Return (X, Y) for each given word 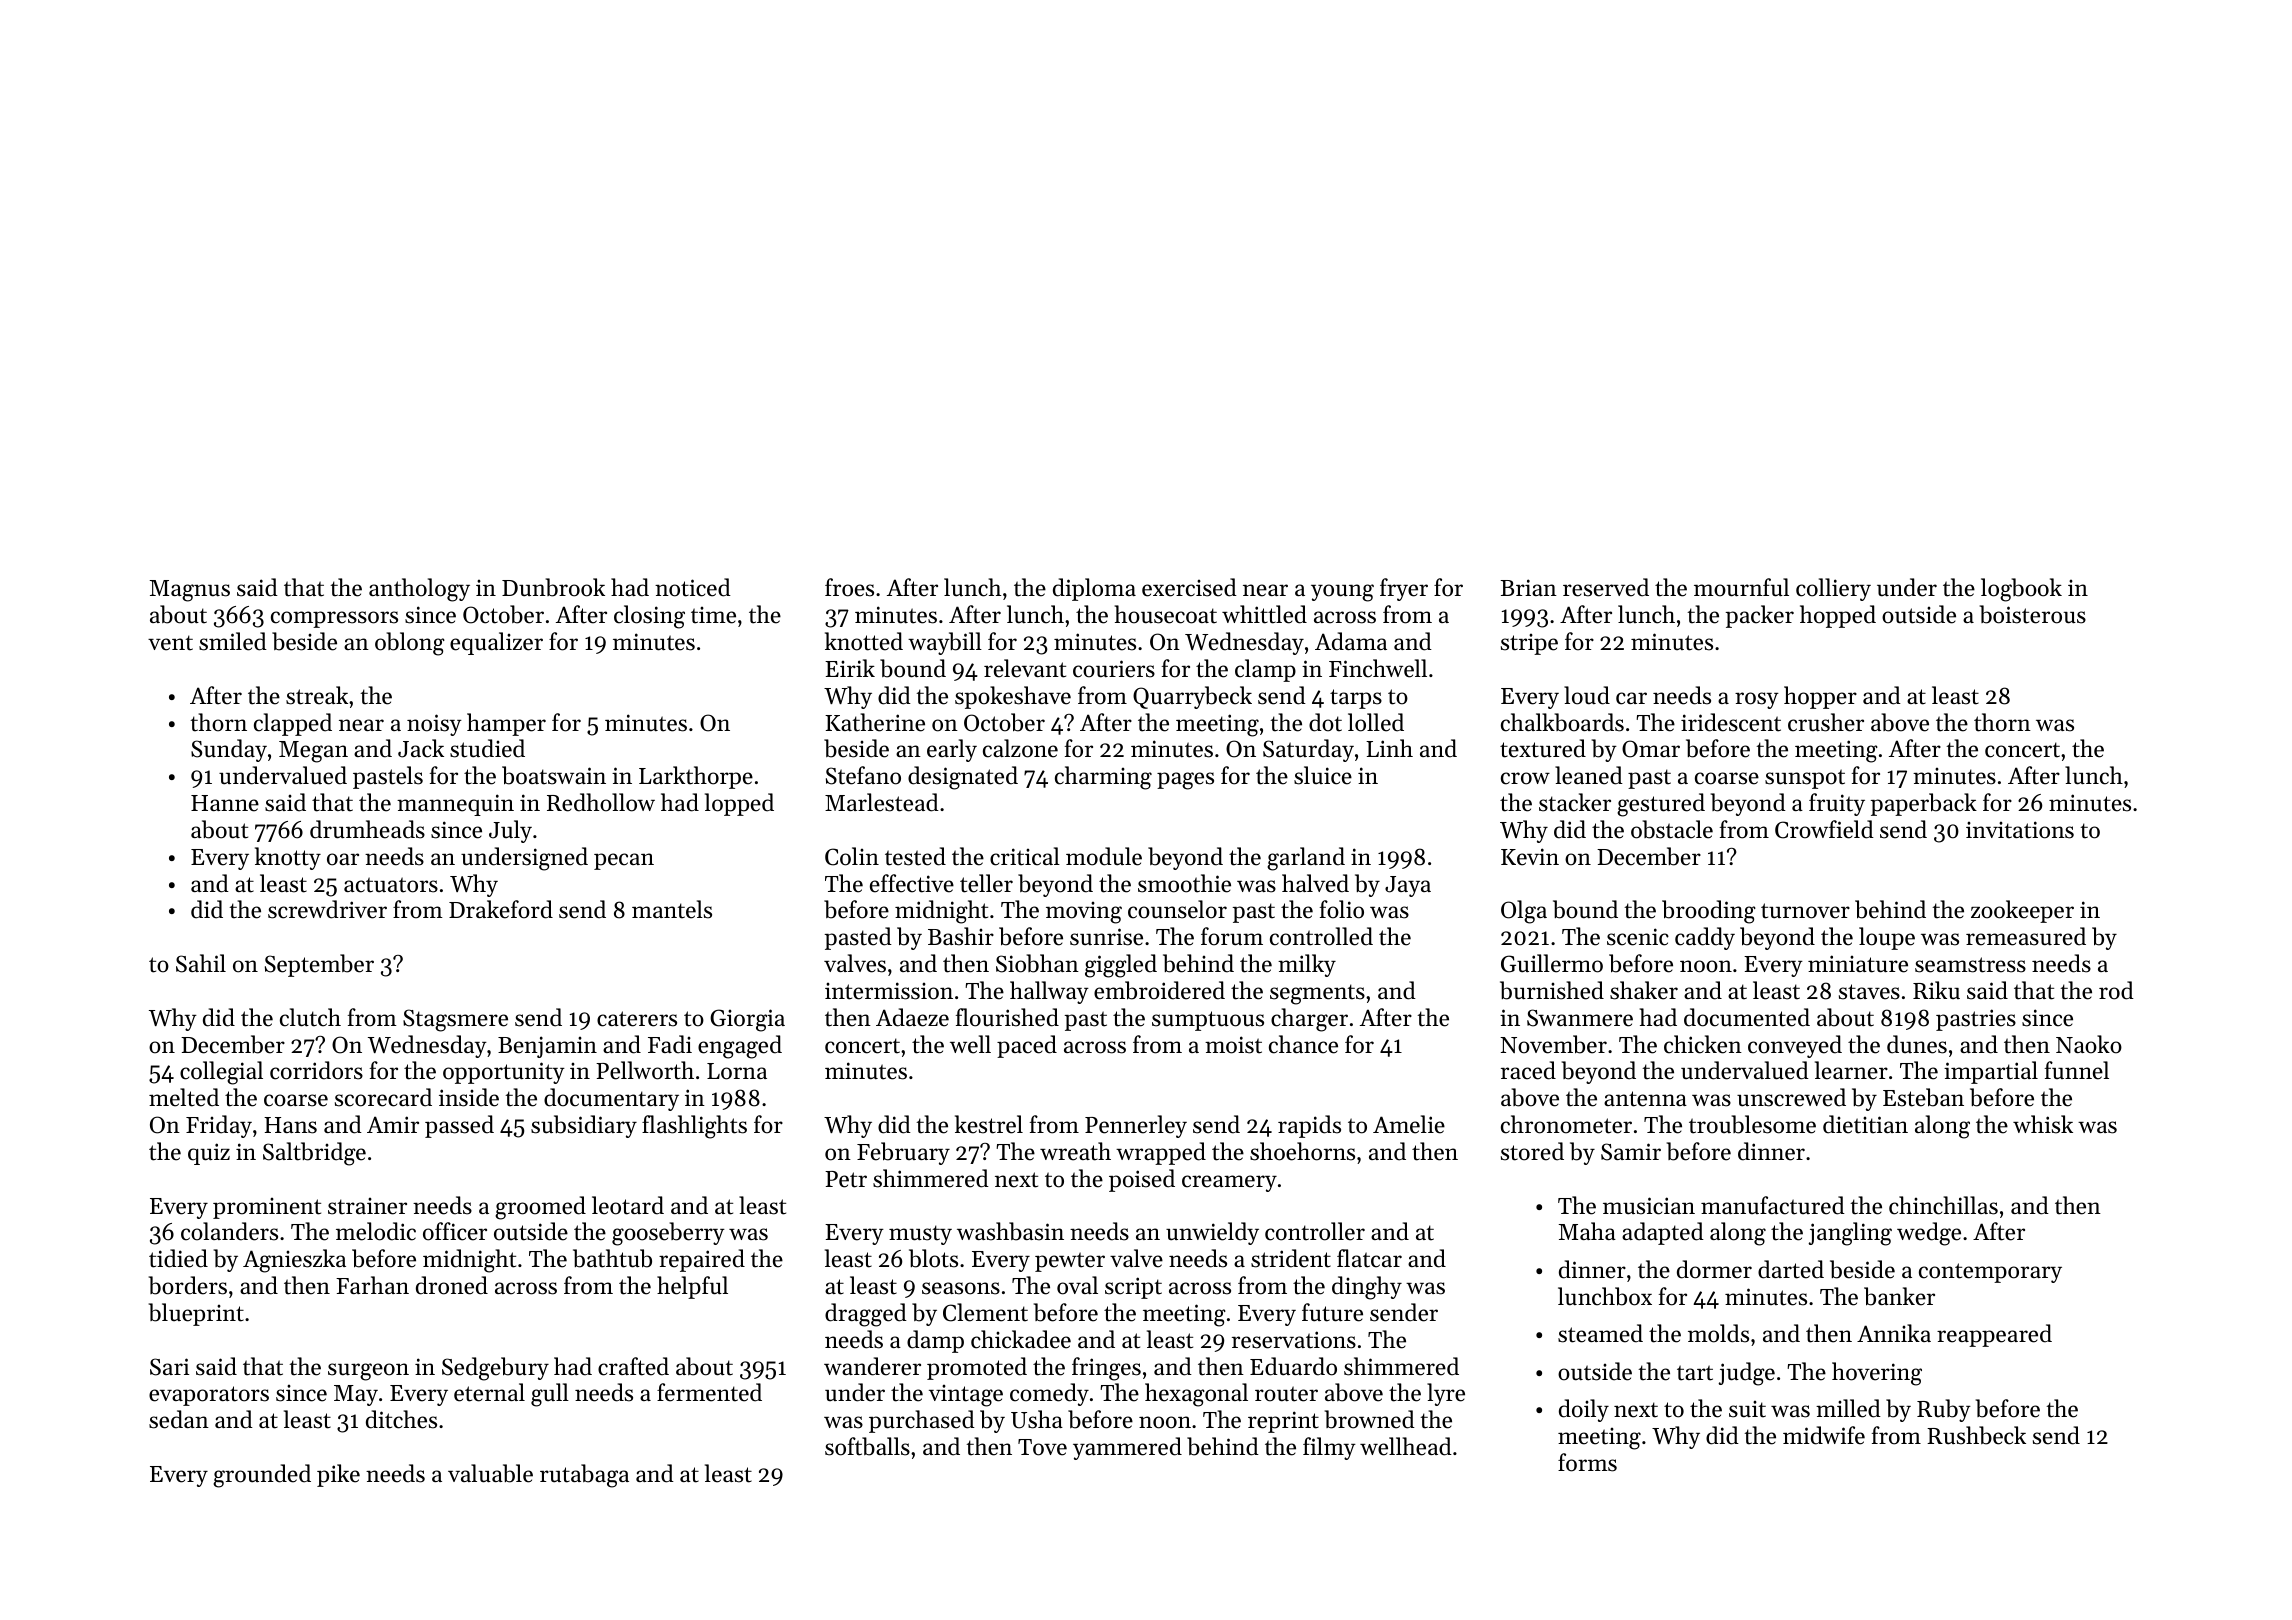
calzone (1020, 748)
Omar (1651, 749)
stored (1532, 1151)
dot (1325, 722)
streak (317, 695)
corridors (316, 1070)
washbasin (1010, 1231)
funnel (2077, 1070)
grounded (262, 1476)
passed (459, 1126)
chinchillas (1943, 1205)
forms (1587, 1462)
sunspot (1805, 779)
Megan (313, 752)
